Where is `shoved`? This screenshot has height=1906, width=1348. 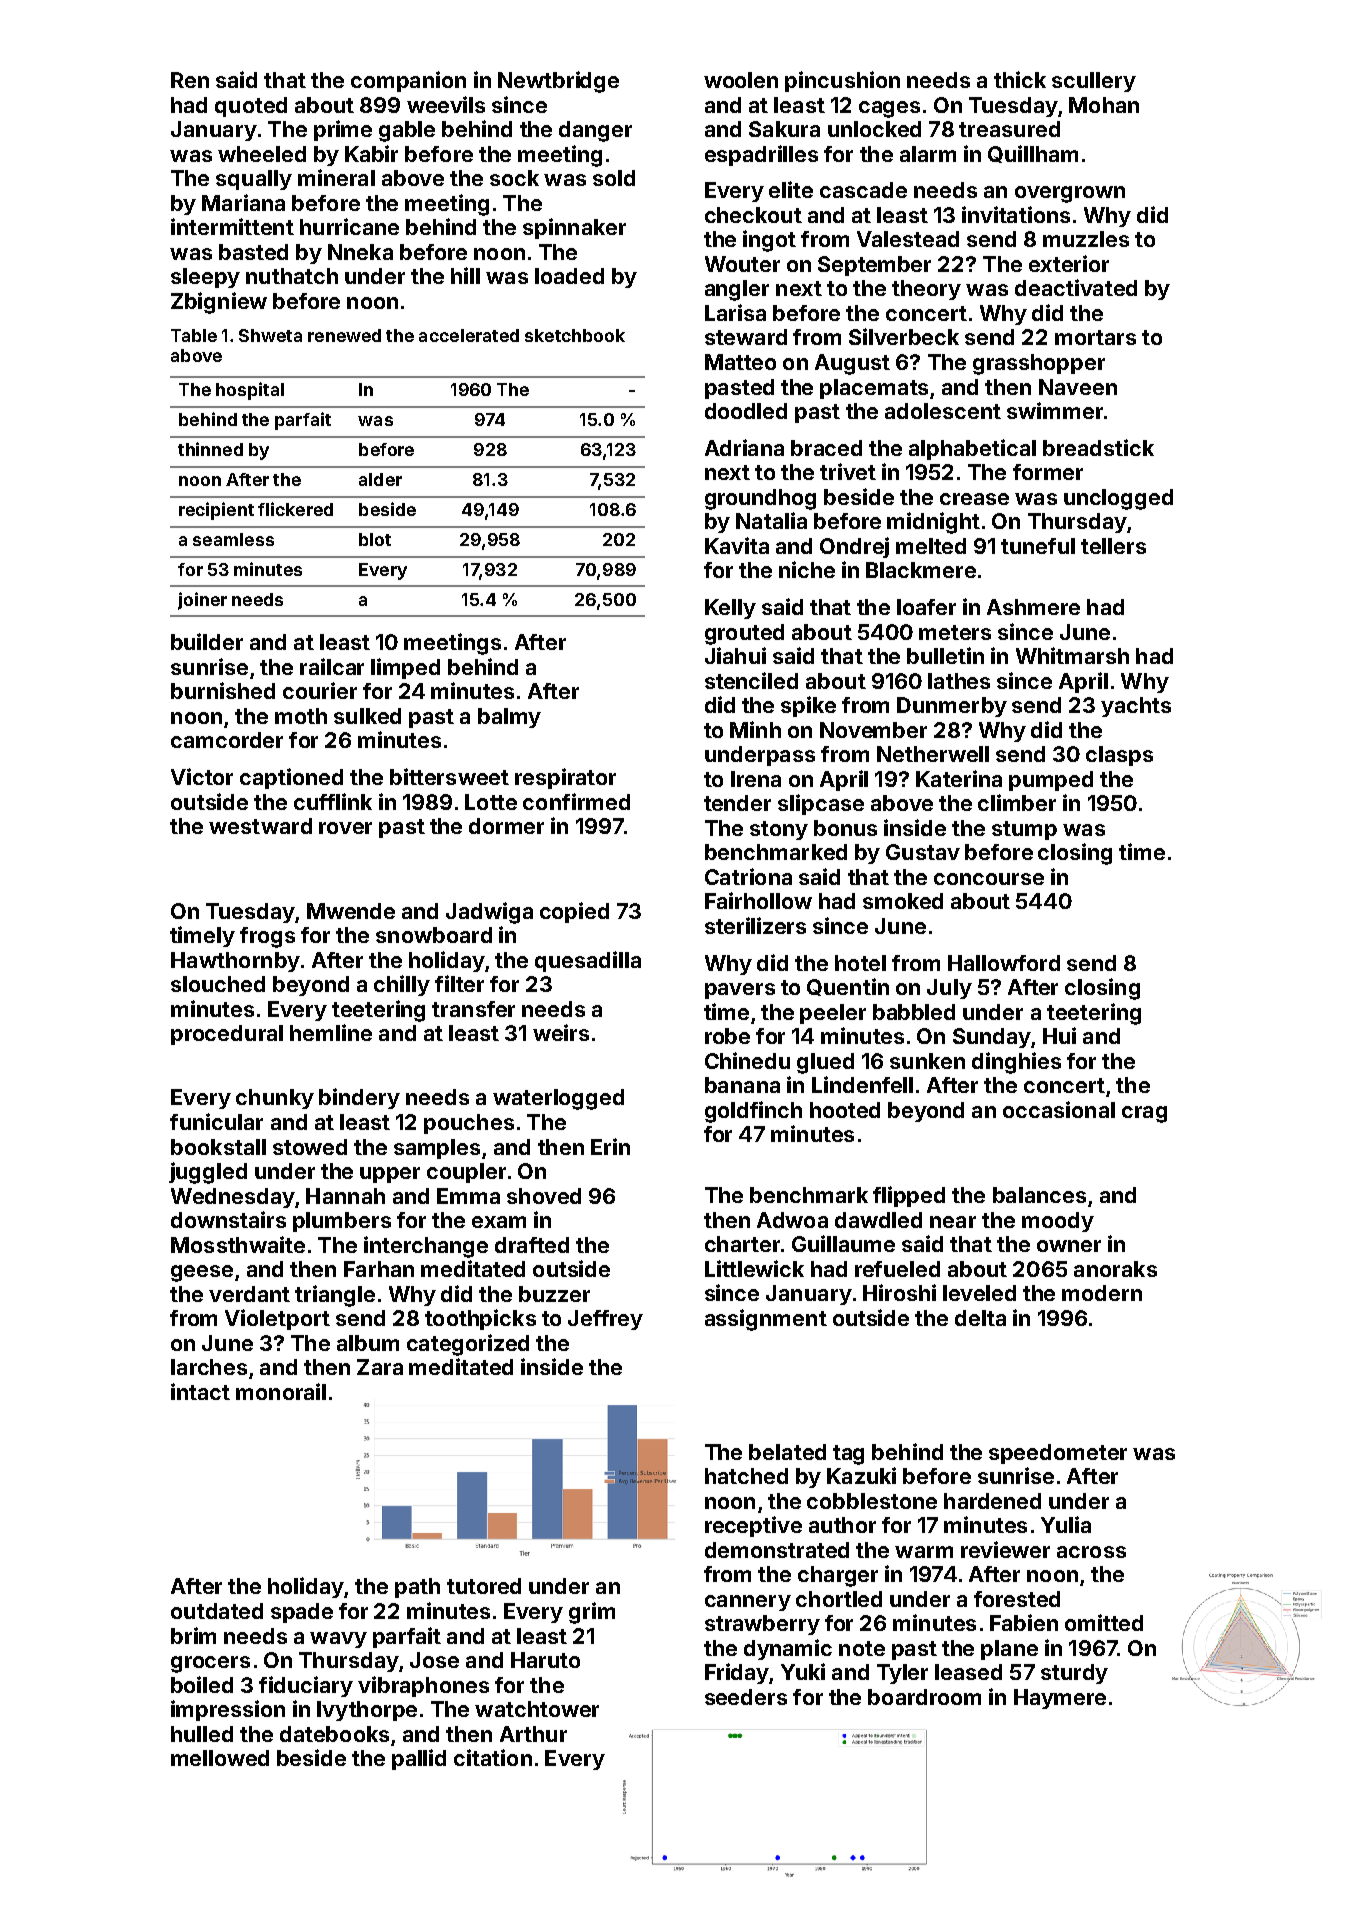 shoved is located at coordinates (544, 1196).
